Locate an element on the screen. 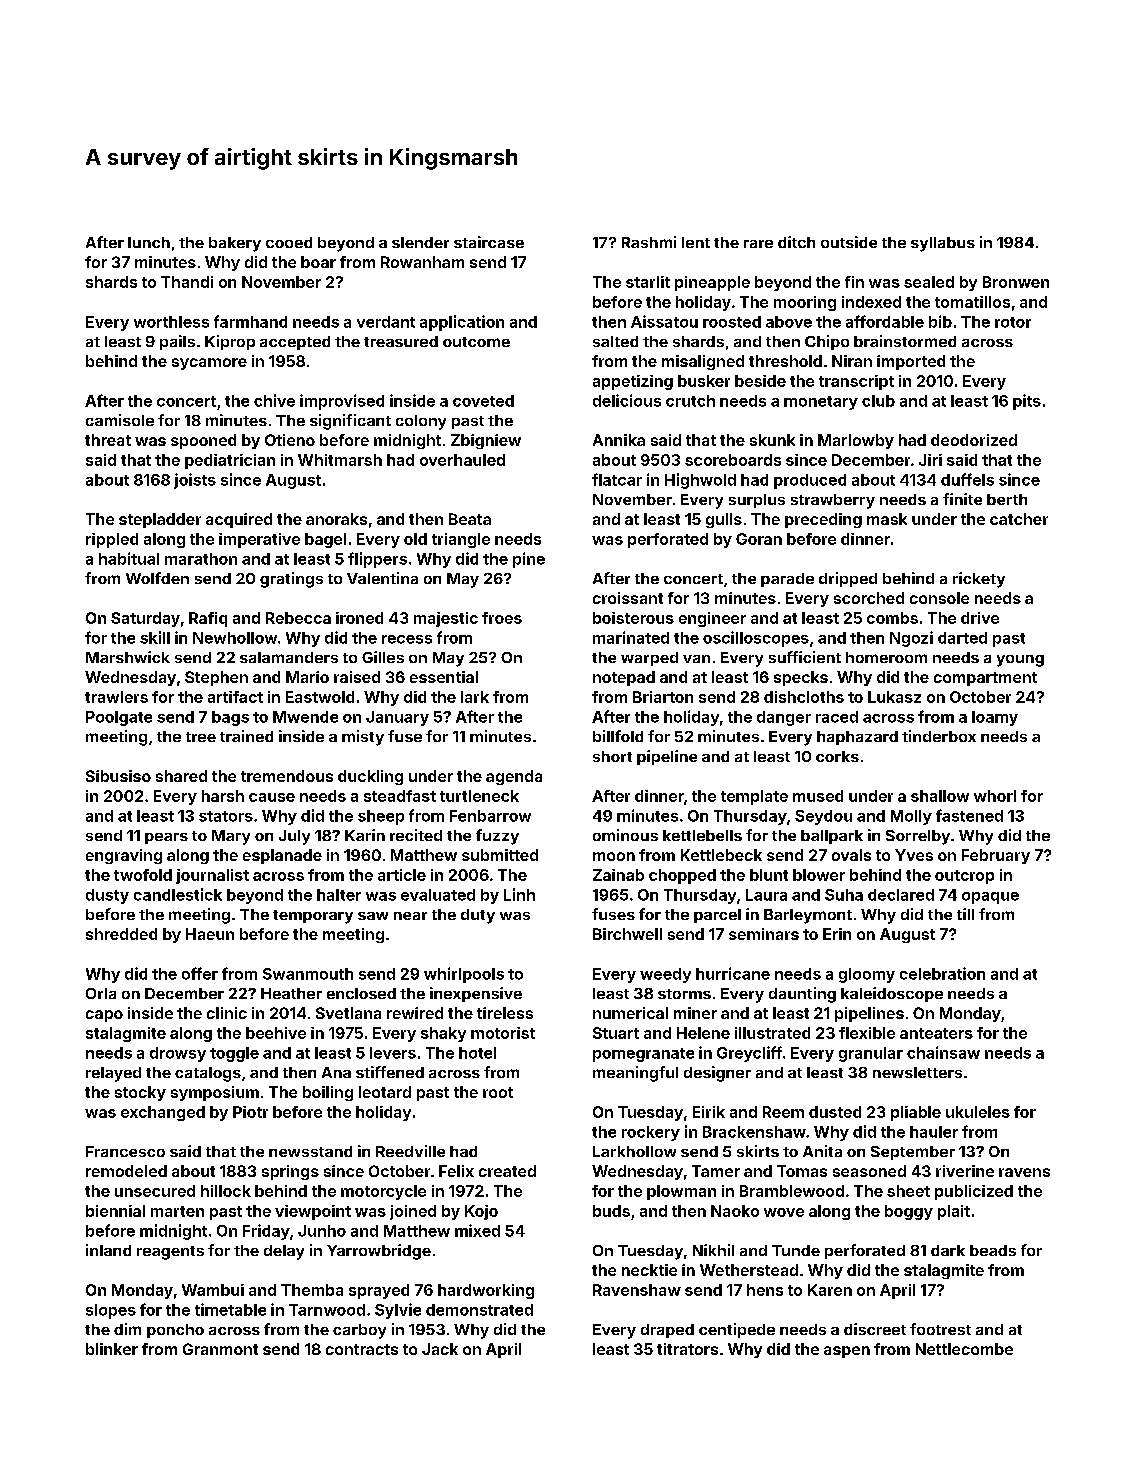 The width and height of the screenshot is (1138, 1473). offer is located at coordinates (200, 973).
